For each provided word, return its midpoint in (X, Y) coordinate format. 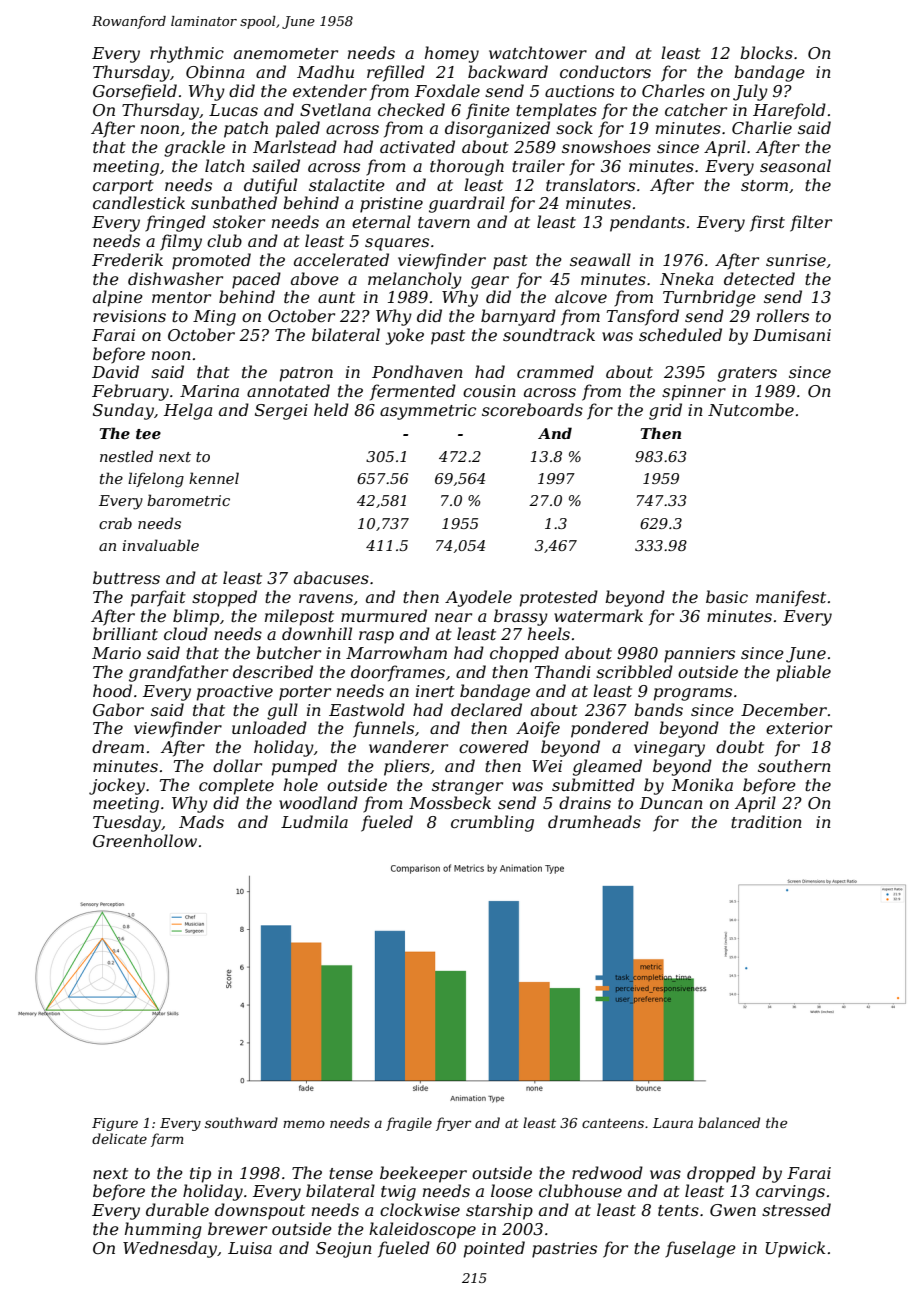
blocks (766, 52)
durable (177, 1209)
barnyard (518, 317)
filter (811, 223)
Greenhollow (145, 840)
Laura (673, 1123)
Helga (188, 411)
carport (123, 187)
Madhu (325, 71)
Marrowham (396, 652)
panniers (699, 655)
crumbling (492, 823)
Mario (116, 653)
